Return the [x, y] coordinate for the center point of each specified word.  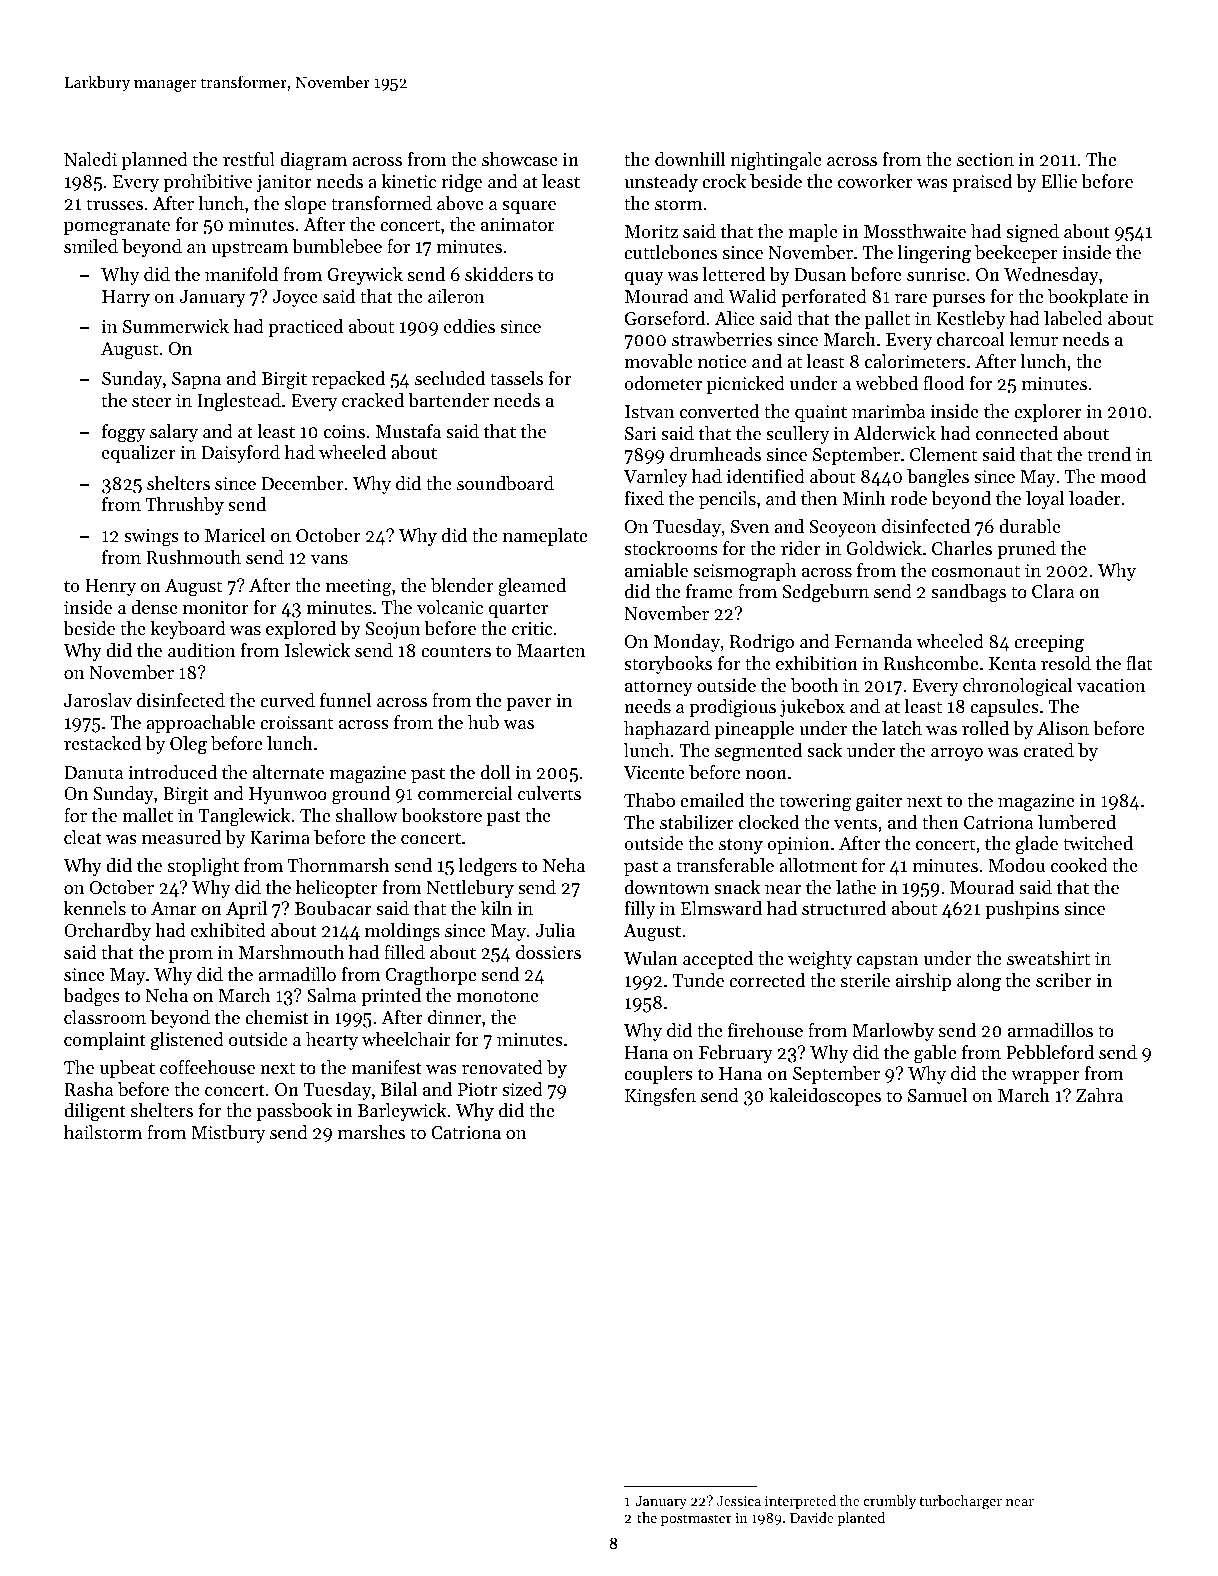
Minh [864, 498]
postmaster [696, 1520]
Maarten [551, 650]
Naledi [90, 159]
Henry [110, 587]
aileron [456, 296]
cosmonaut [975, 571]
